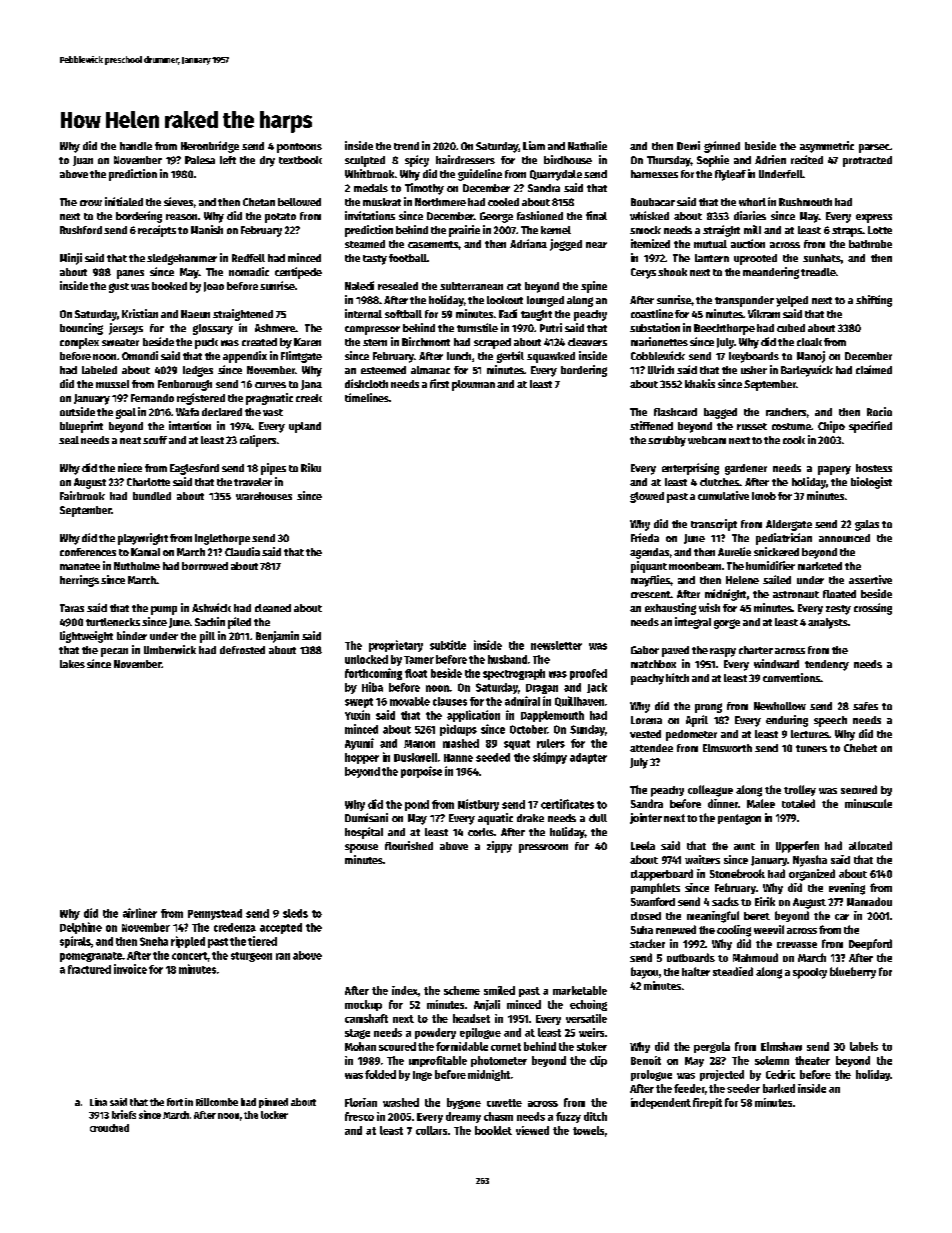  What do you see at coordinates (540, 215) in the screenshot?
I see `fashioned` at bounding box center [540, 215].
